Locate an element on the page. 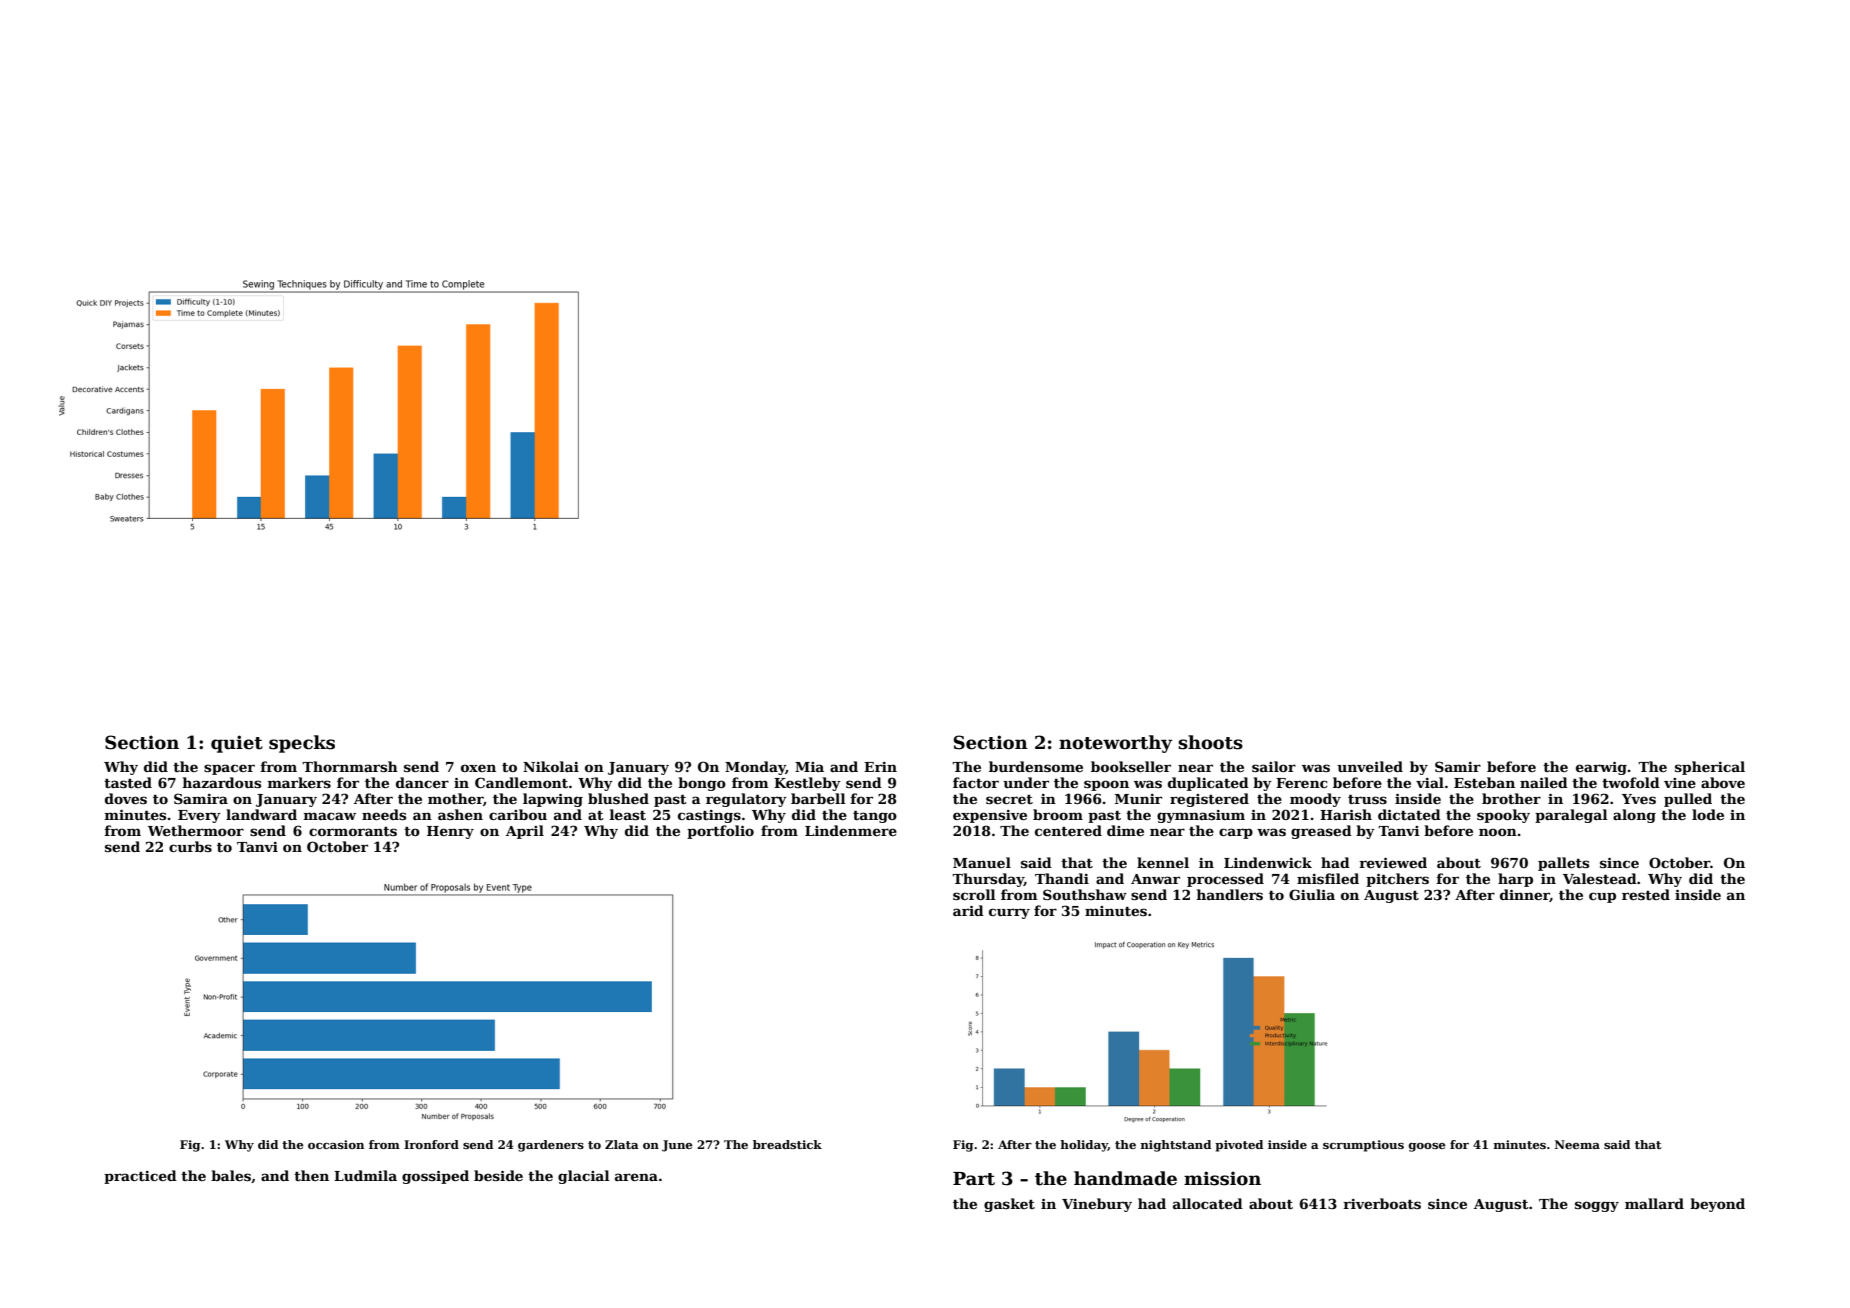 This page has height=1308, width=1850. occasion is located at coordinates (336, 1144).
